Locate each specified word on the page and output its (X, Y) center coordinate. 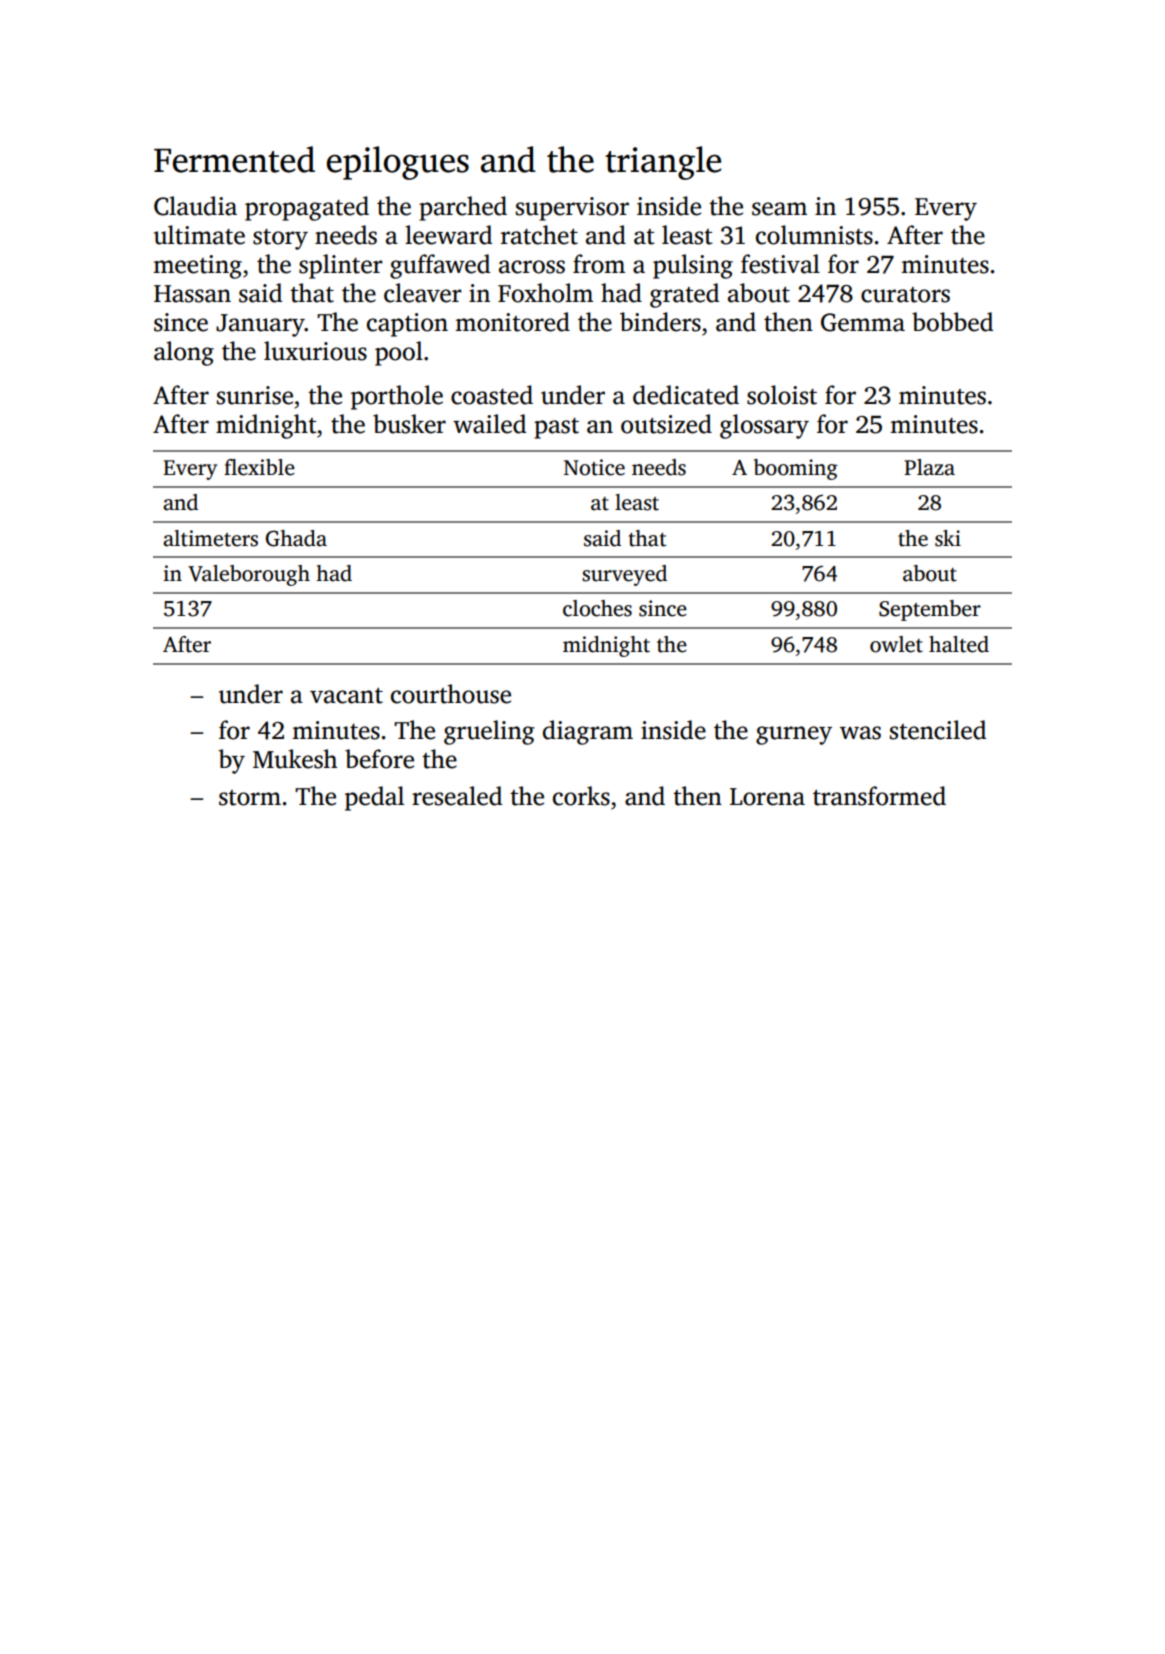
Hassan (192, 294)
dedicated (686, 395)
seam (779, 209)
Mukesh (295, 759)
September (930, 610)
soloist (782, 395)
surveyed (624, 575)
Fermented (234, 159)
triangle (663, 163)
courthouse (451, 694)
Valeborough (249, 575)
